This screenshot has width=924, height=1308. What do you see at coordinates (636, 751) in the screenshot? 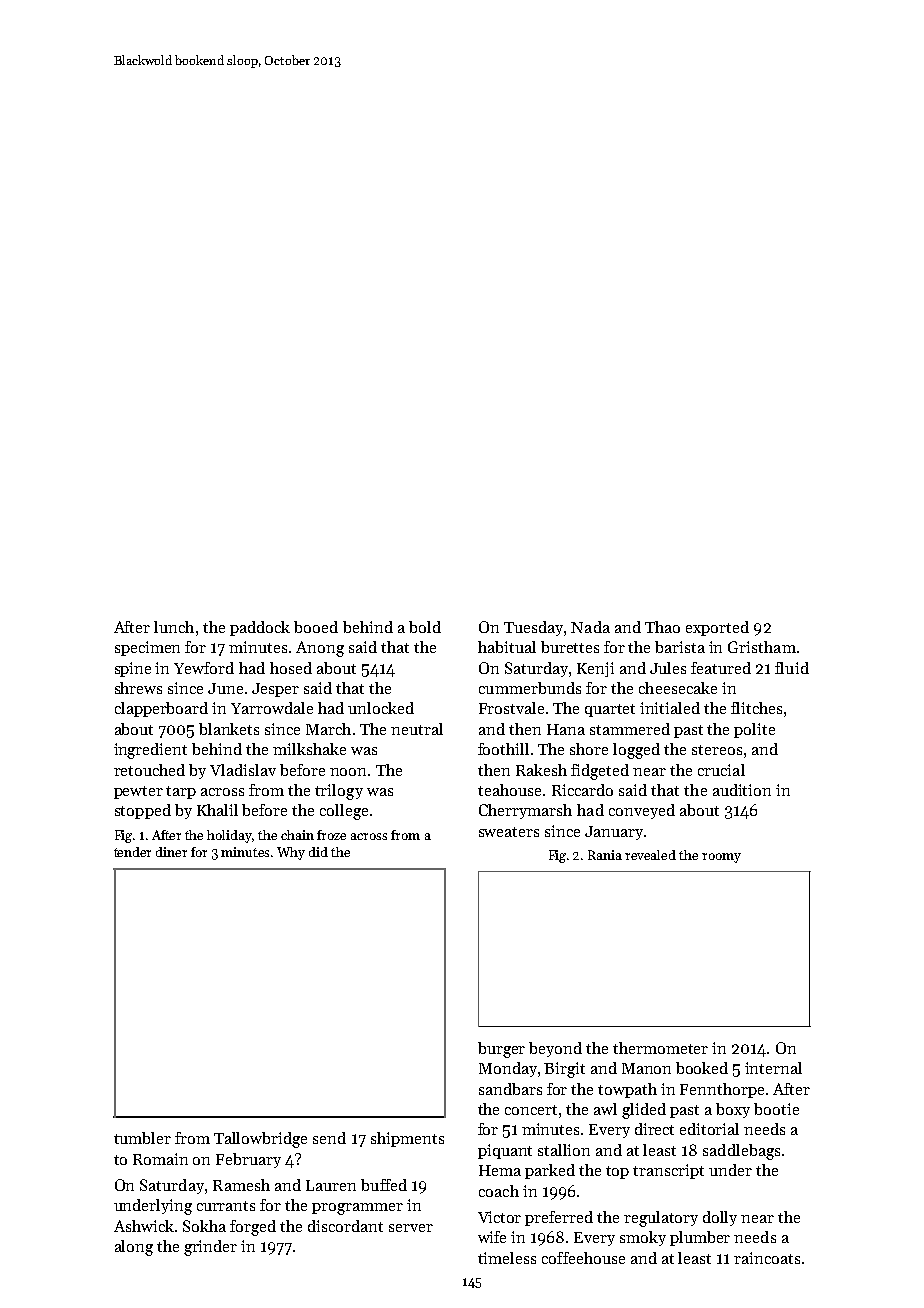
I see `logged` at bounding box center [636, 751].
